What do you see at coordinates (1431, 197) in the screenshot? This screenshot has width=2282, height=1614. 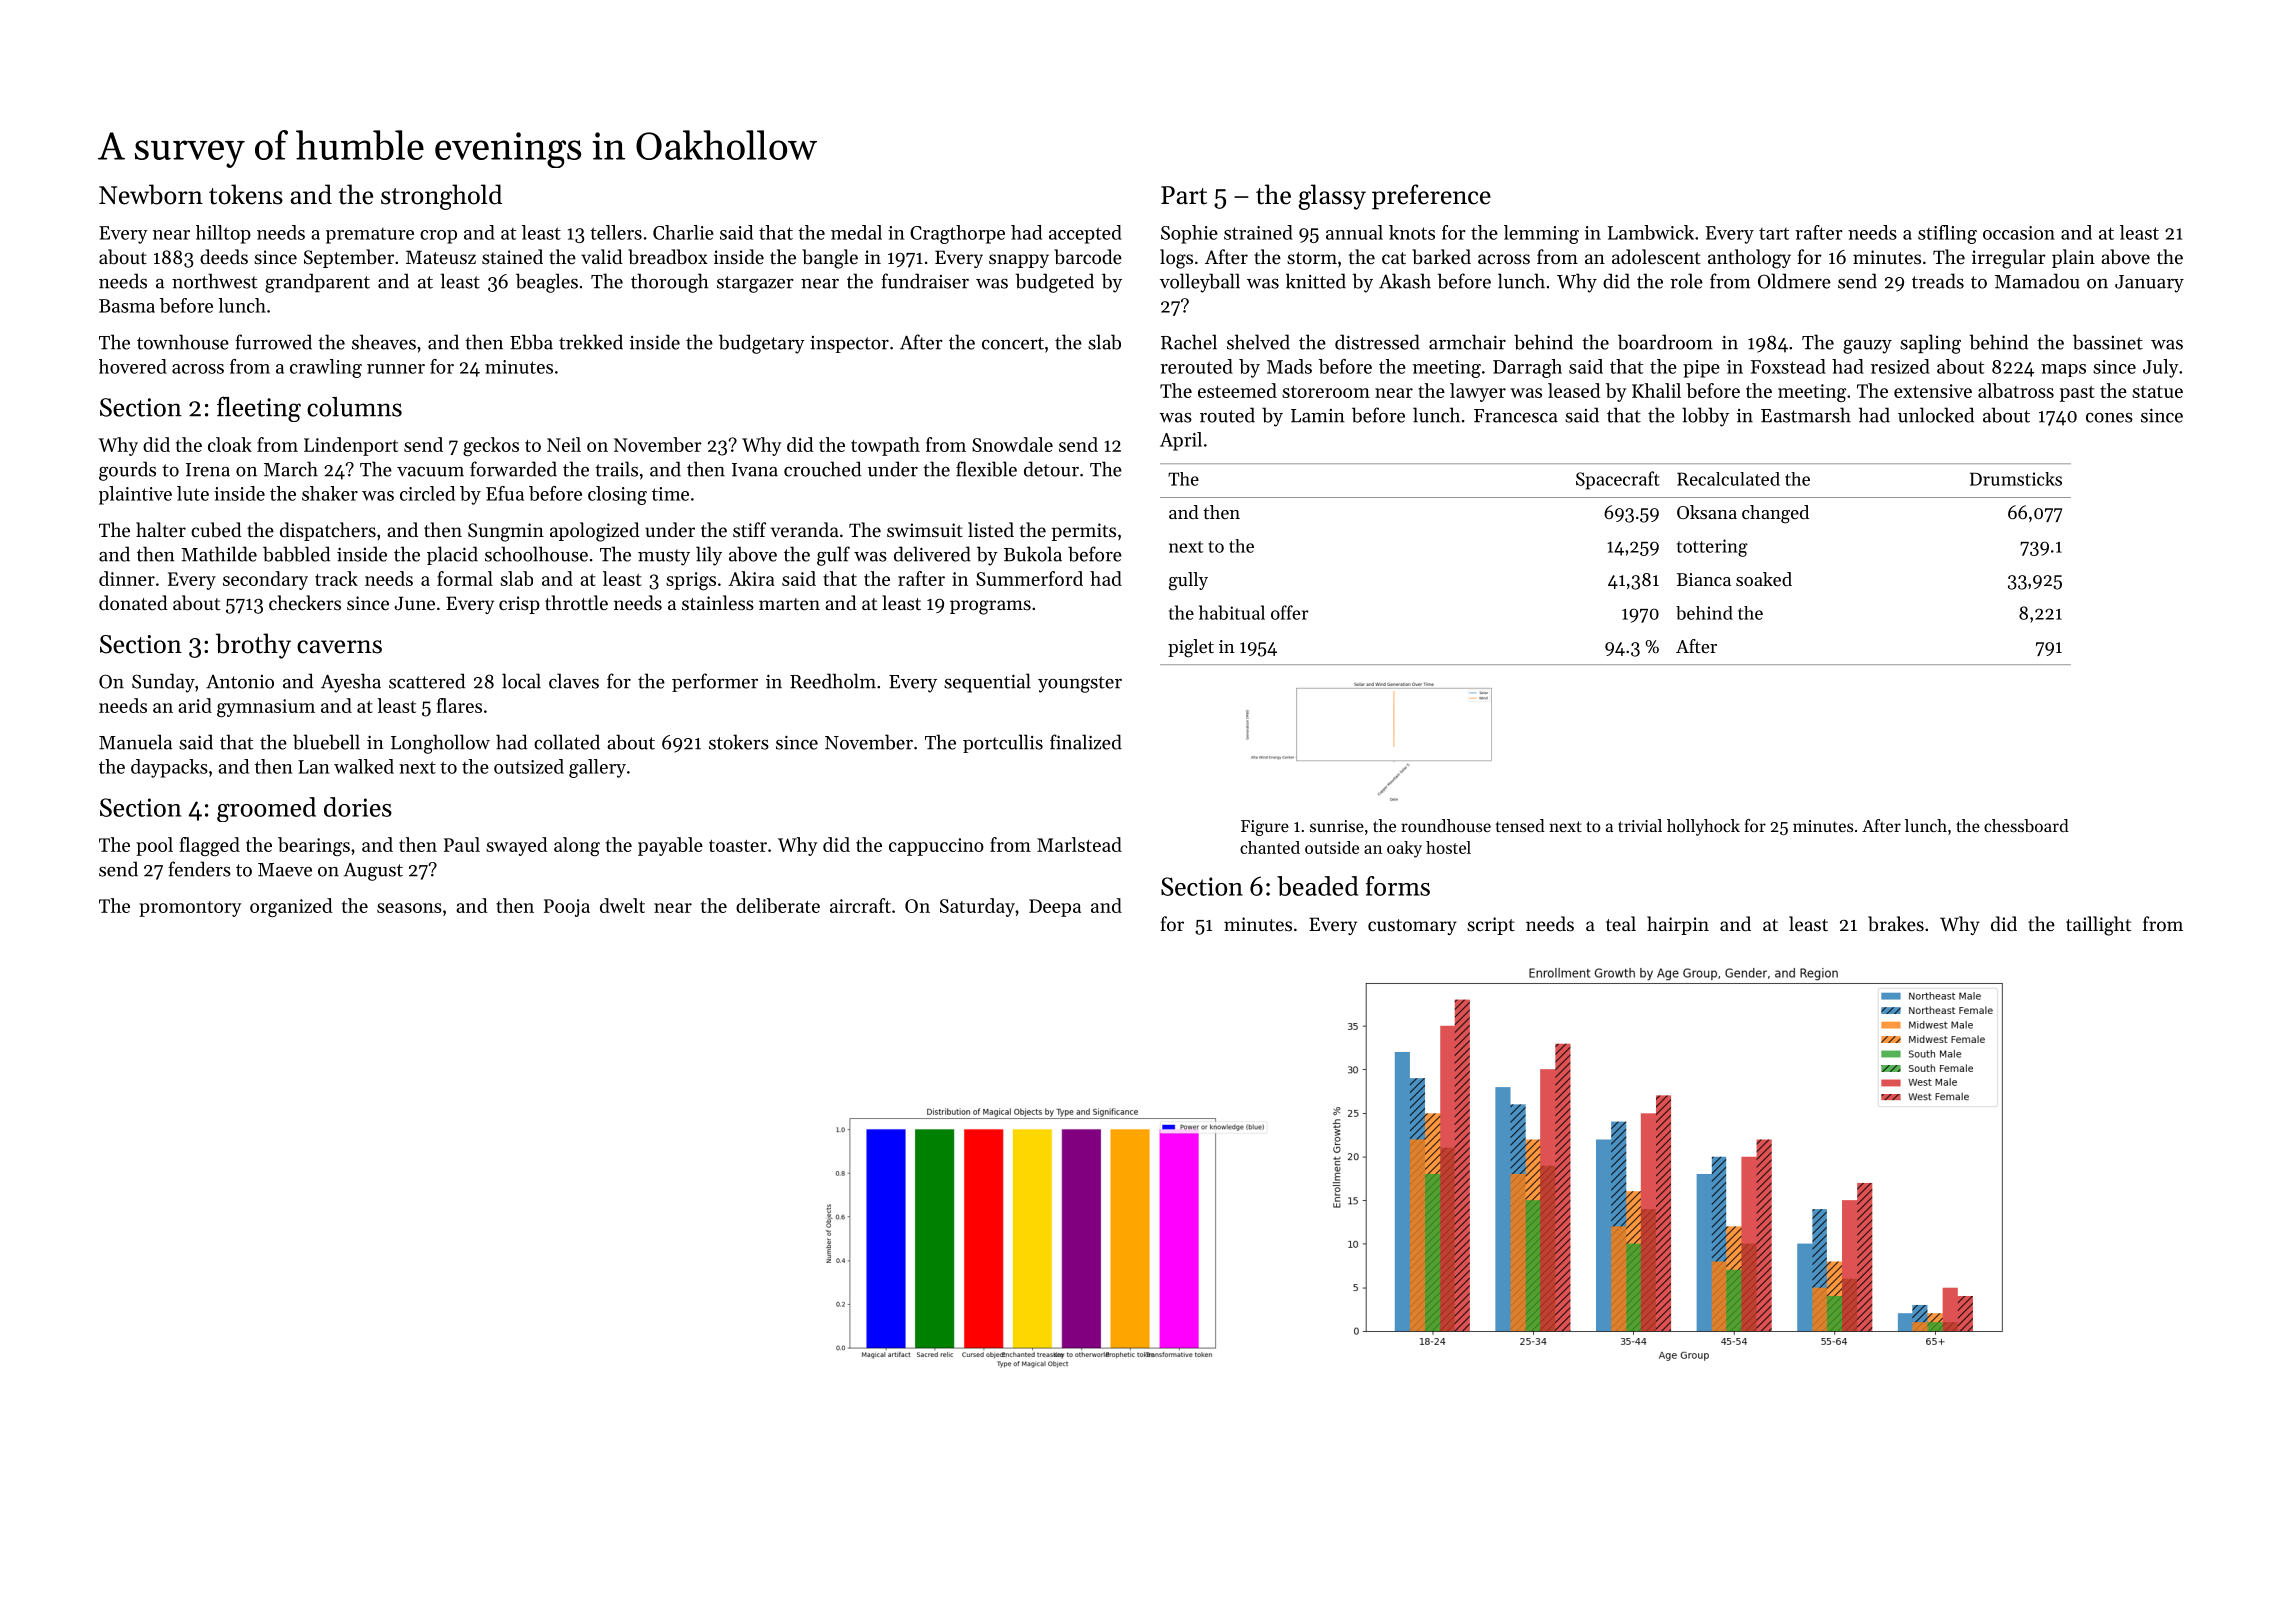 I see `preference` at bounding box center [1431, 197].
